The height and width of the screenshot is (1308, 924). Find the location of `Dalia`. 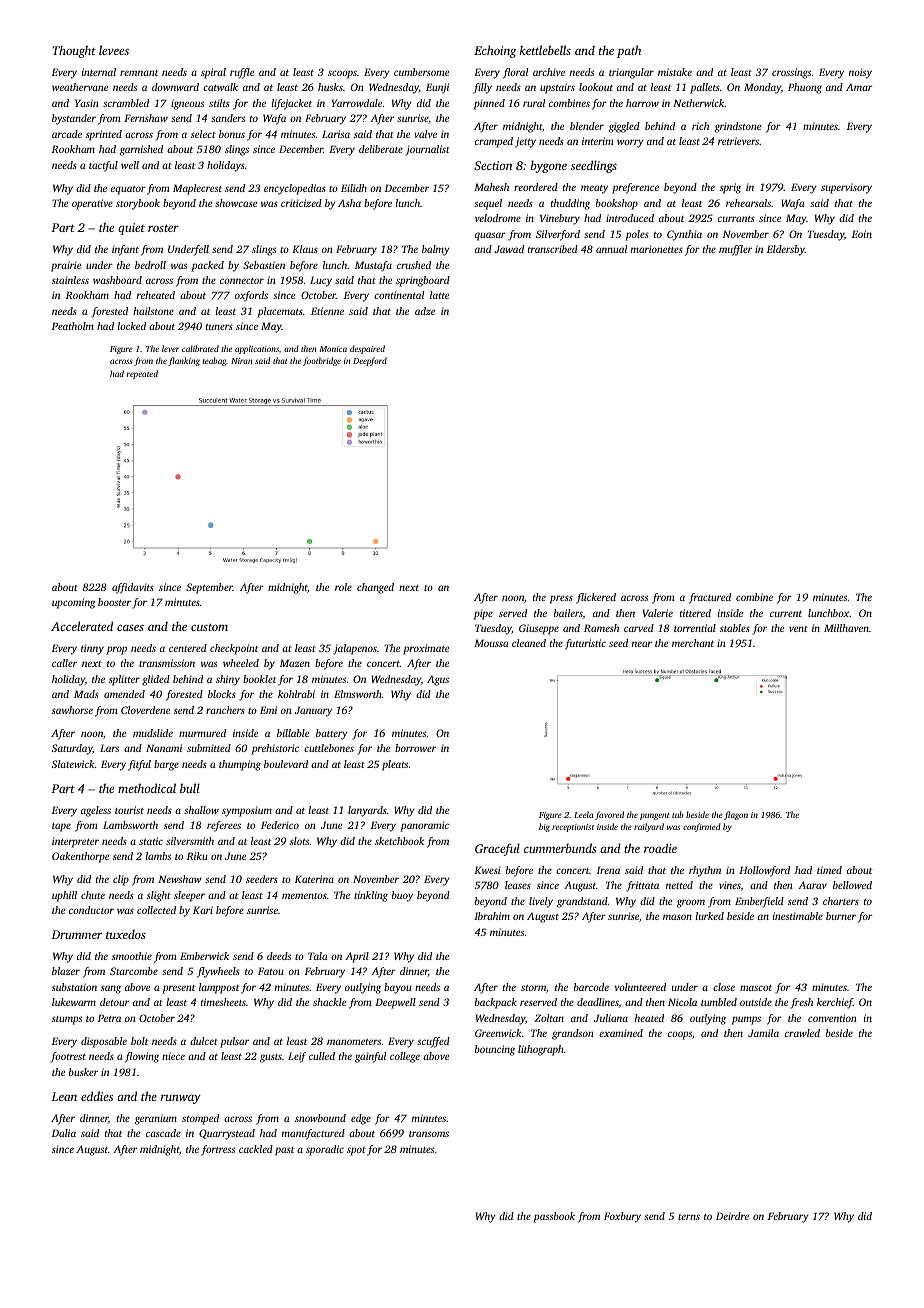

Dalia is located at coordinates (64, 1133).
